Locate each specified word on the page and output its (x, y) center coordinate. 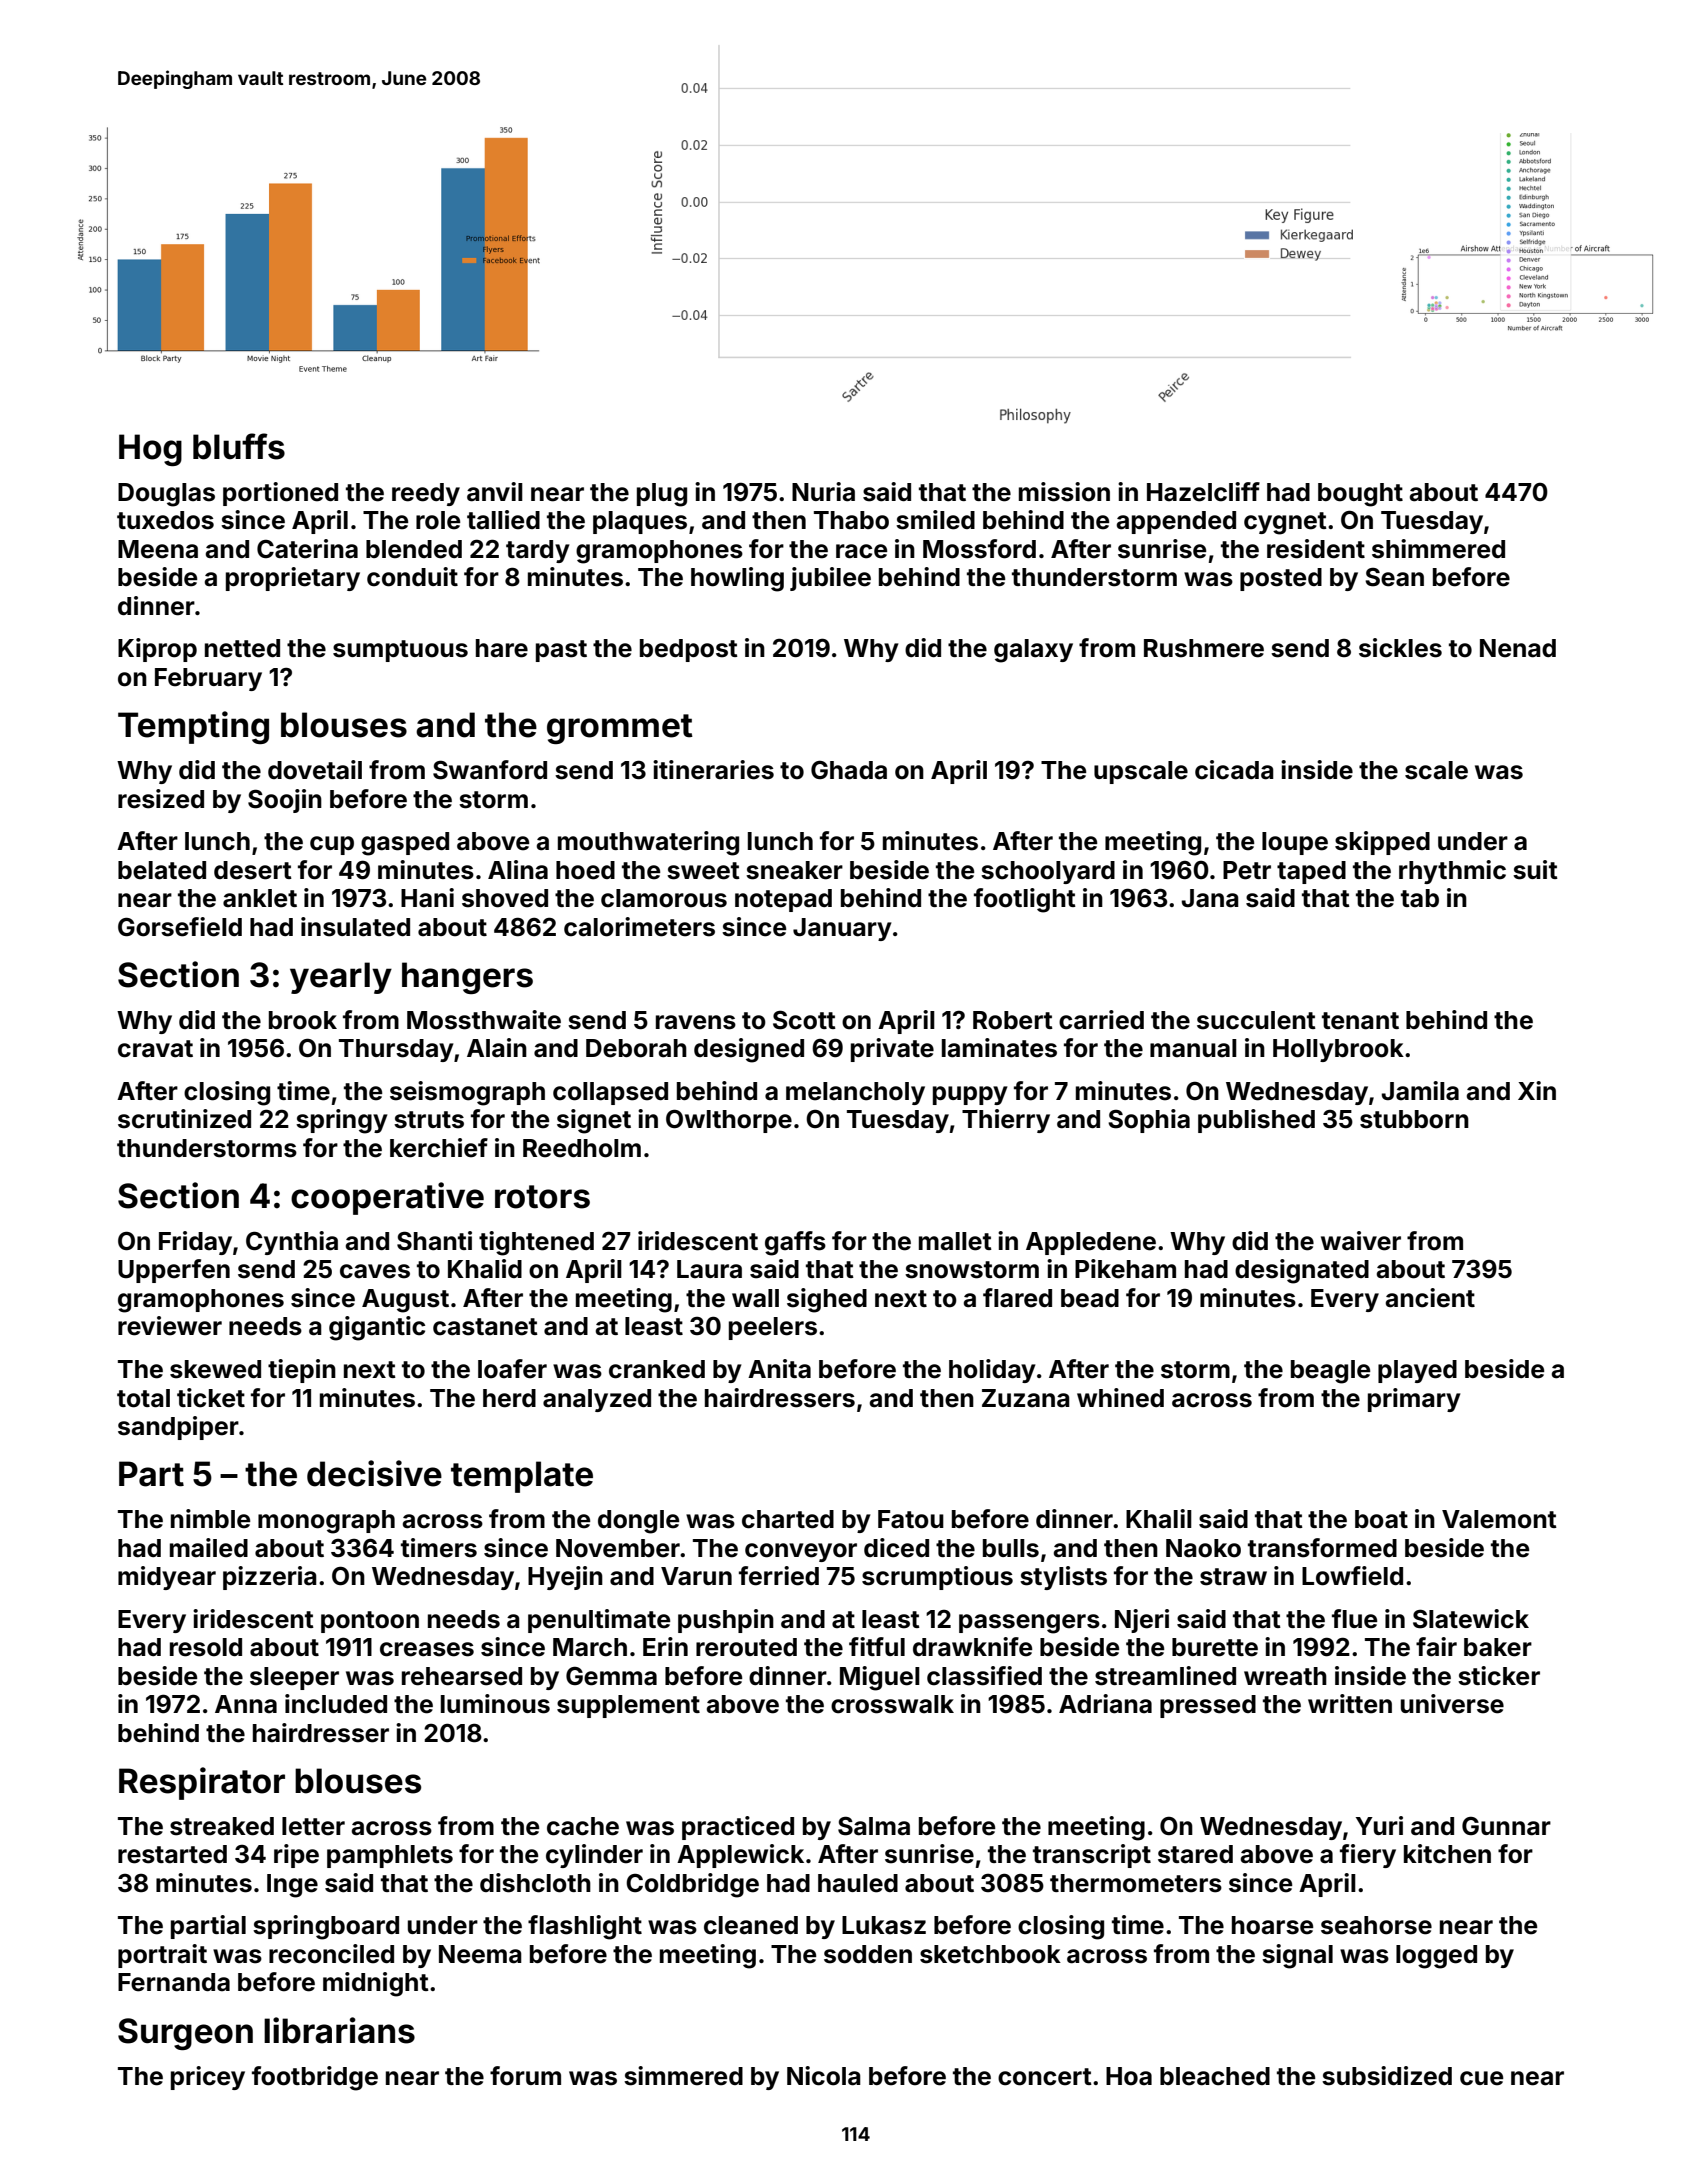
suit (1535, 870)
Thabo (851, 520)
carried (1101, 1020)
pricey (208, 2078)
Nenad (1518, 648)
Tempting (193, 727)
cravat (155, 1049)
